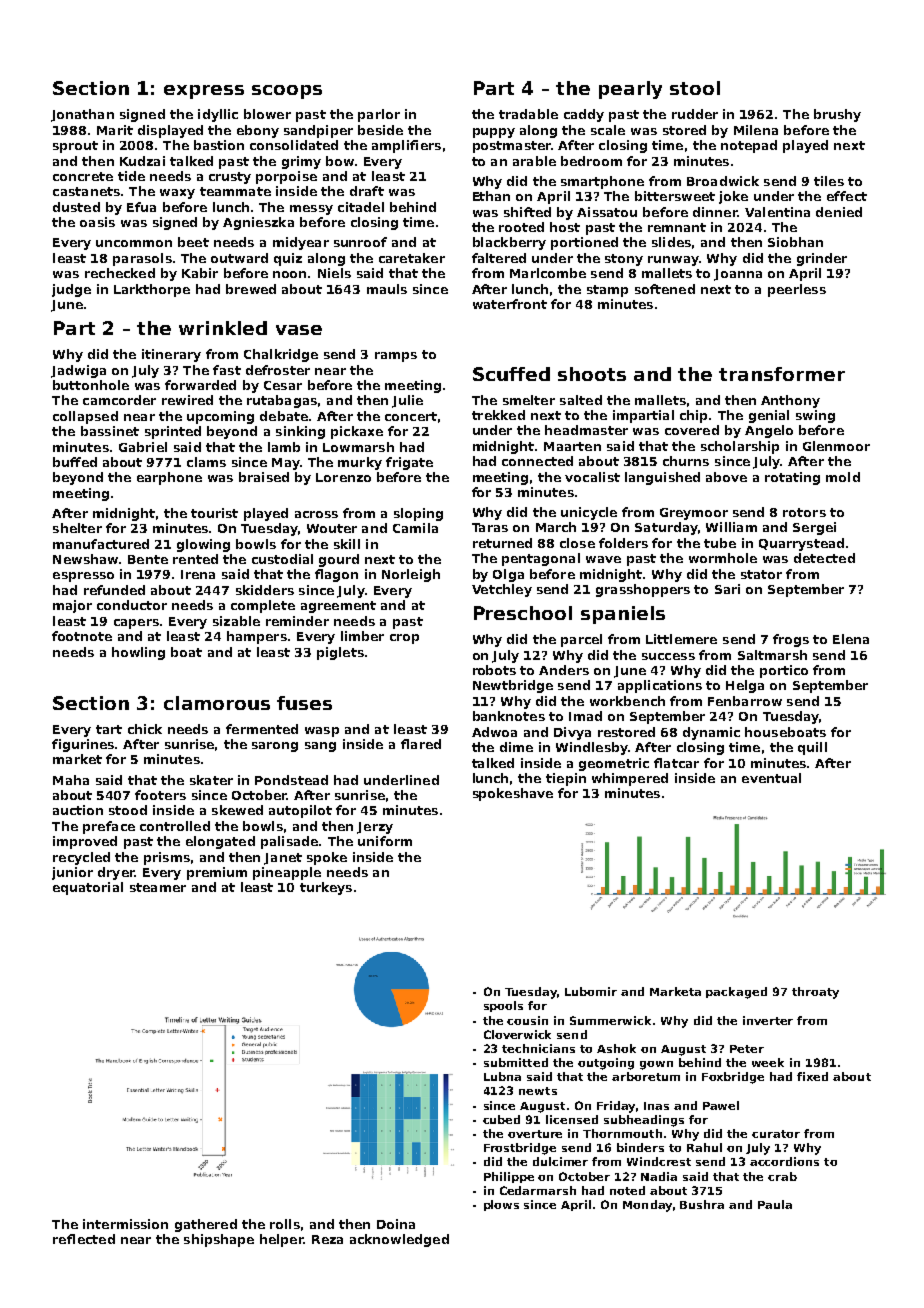  What do you see at coordinates (592, 748) in the page?
I see `Windlesby` at bounding box center [592, 748].
